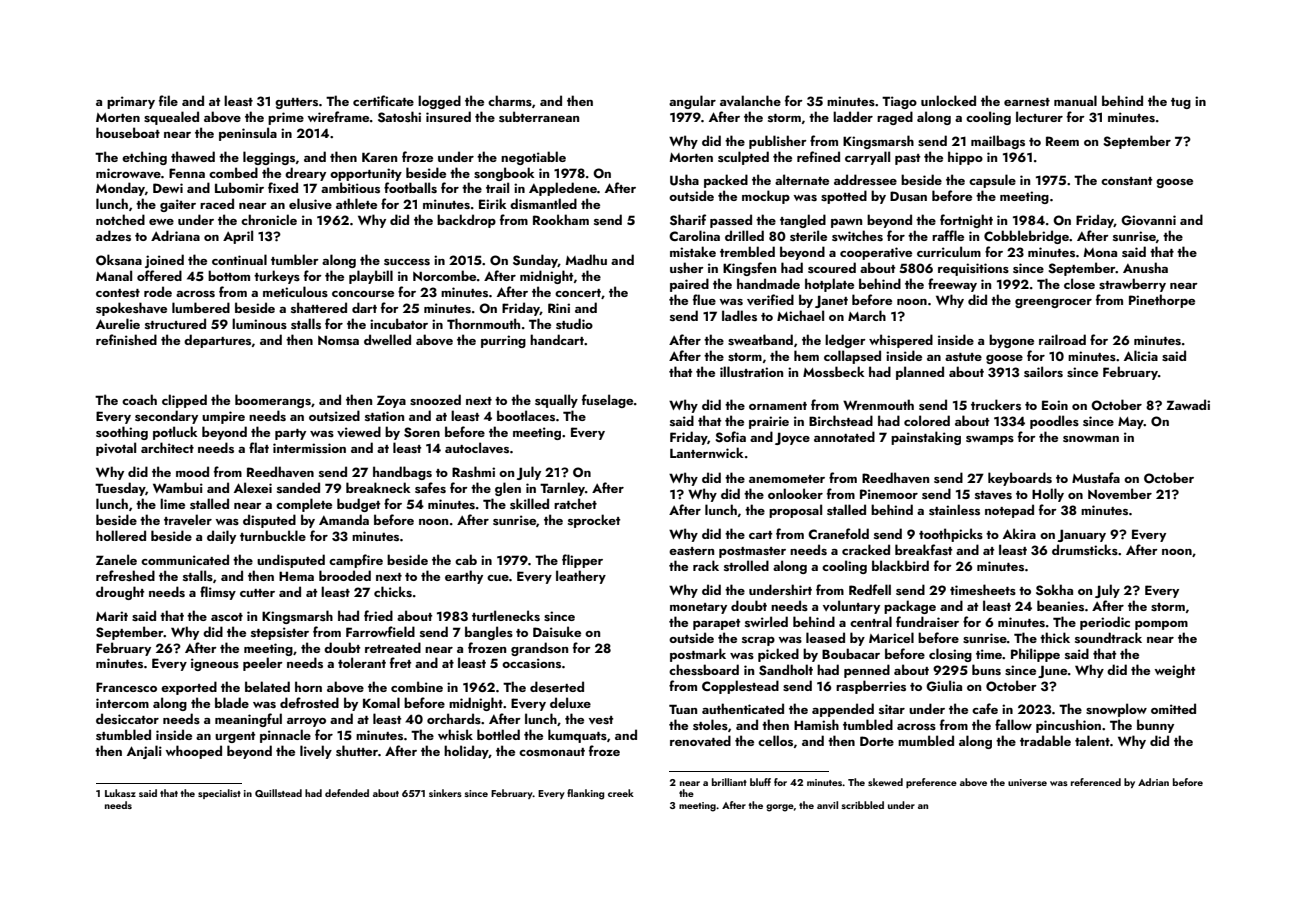 The image size is (1308, 924). Describe the element at coordinates (581, 577) in the image. I see `leathery` at that location.
